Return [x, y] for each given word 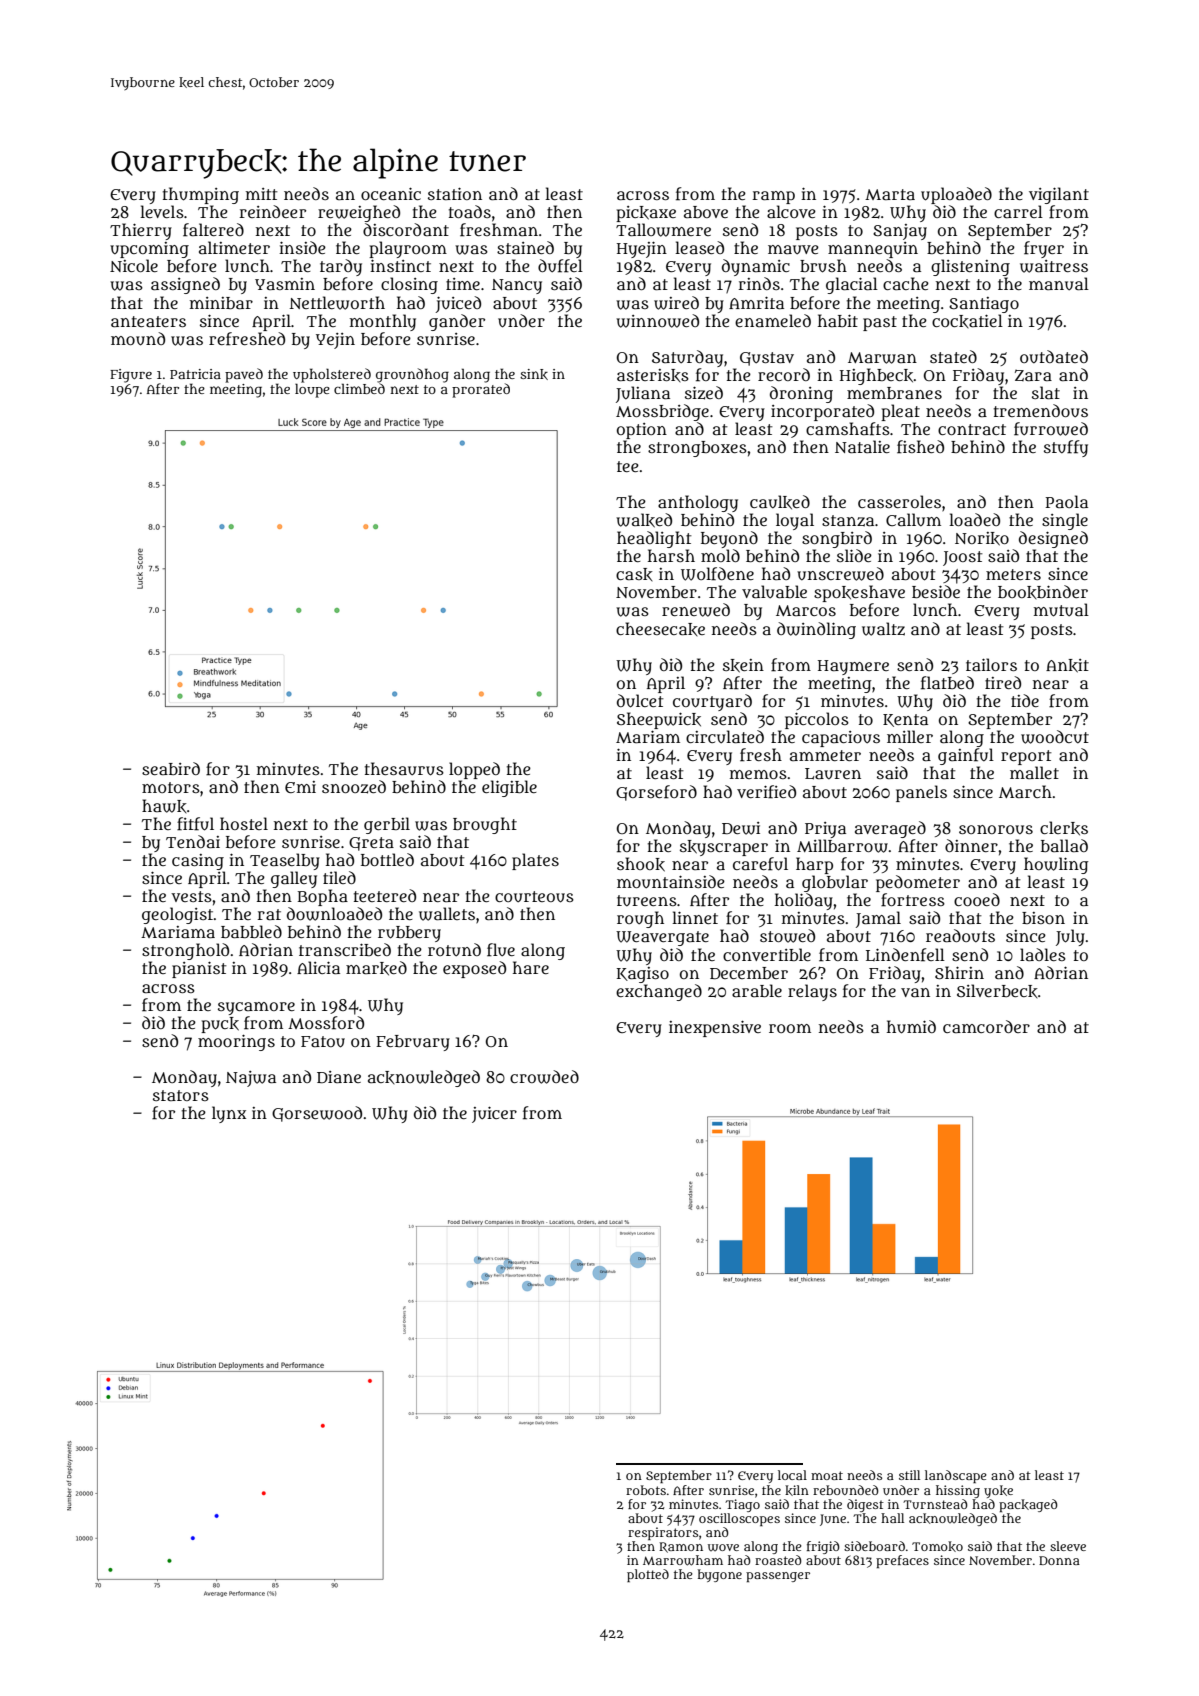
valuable [774, 591]
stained [525, 247]
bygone [720, 1575]
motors [171, 787]
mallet [1034, 772]
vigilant [1059, 195]
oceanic [391, 193]
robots [646, 1490]
